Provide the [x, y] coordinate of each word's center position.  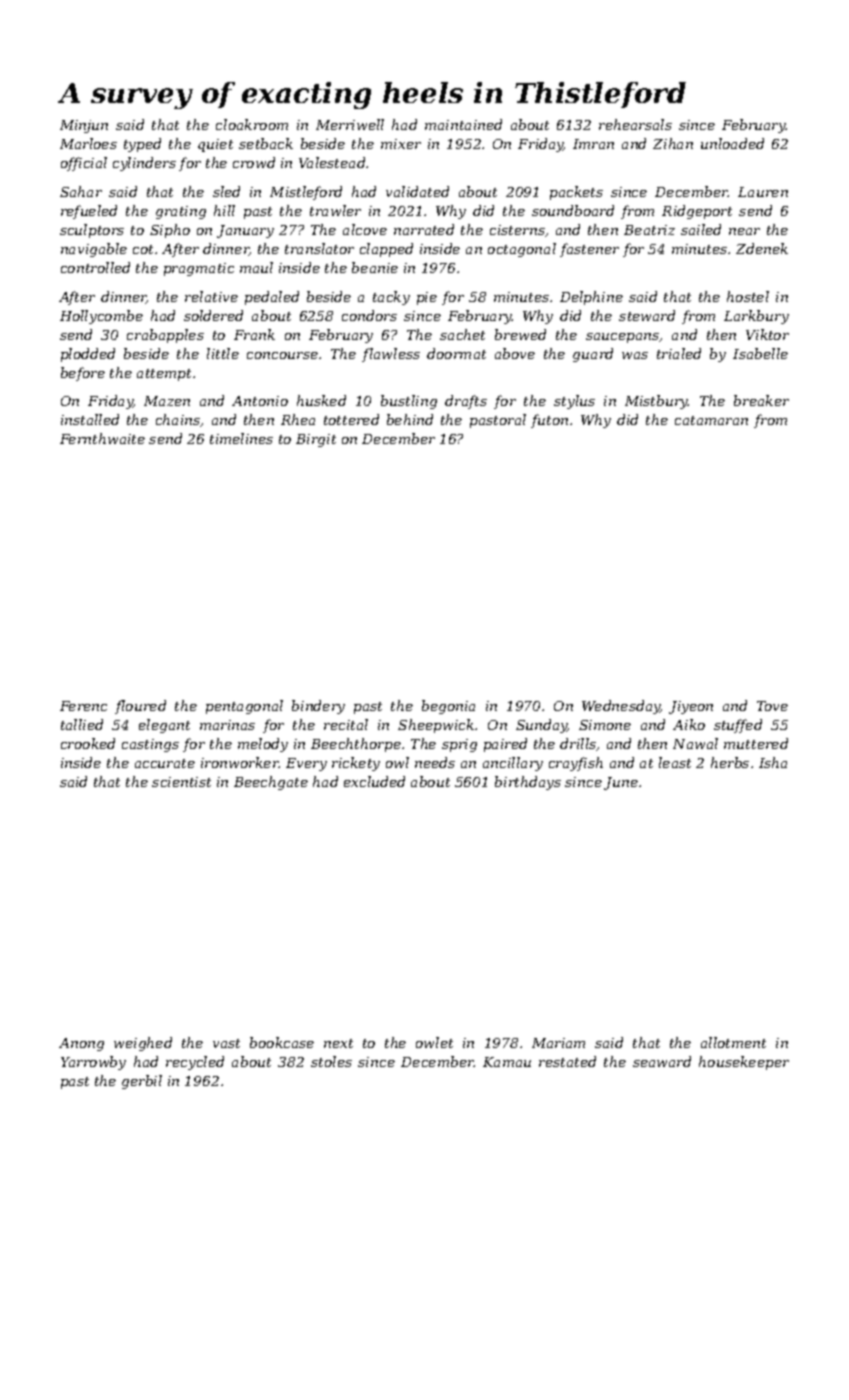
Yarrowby [93, 1063]
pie [427, 298]
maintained [463, 124]
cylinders [144, 164]
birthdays [528, 783]
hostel [748, 296]
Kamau [507, 1062]
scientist [181, 782]
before [83, 374]
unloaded [732, 143]
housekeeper [744, 1063]
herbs [730, 762]
